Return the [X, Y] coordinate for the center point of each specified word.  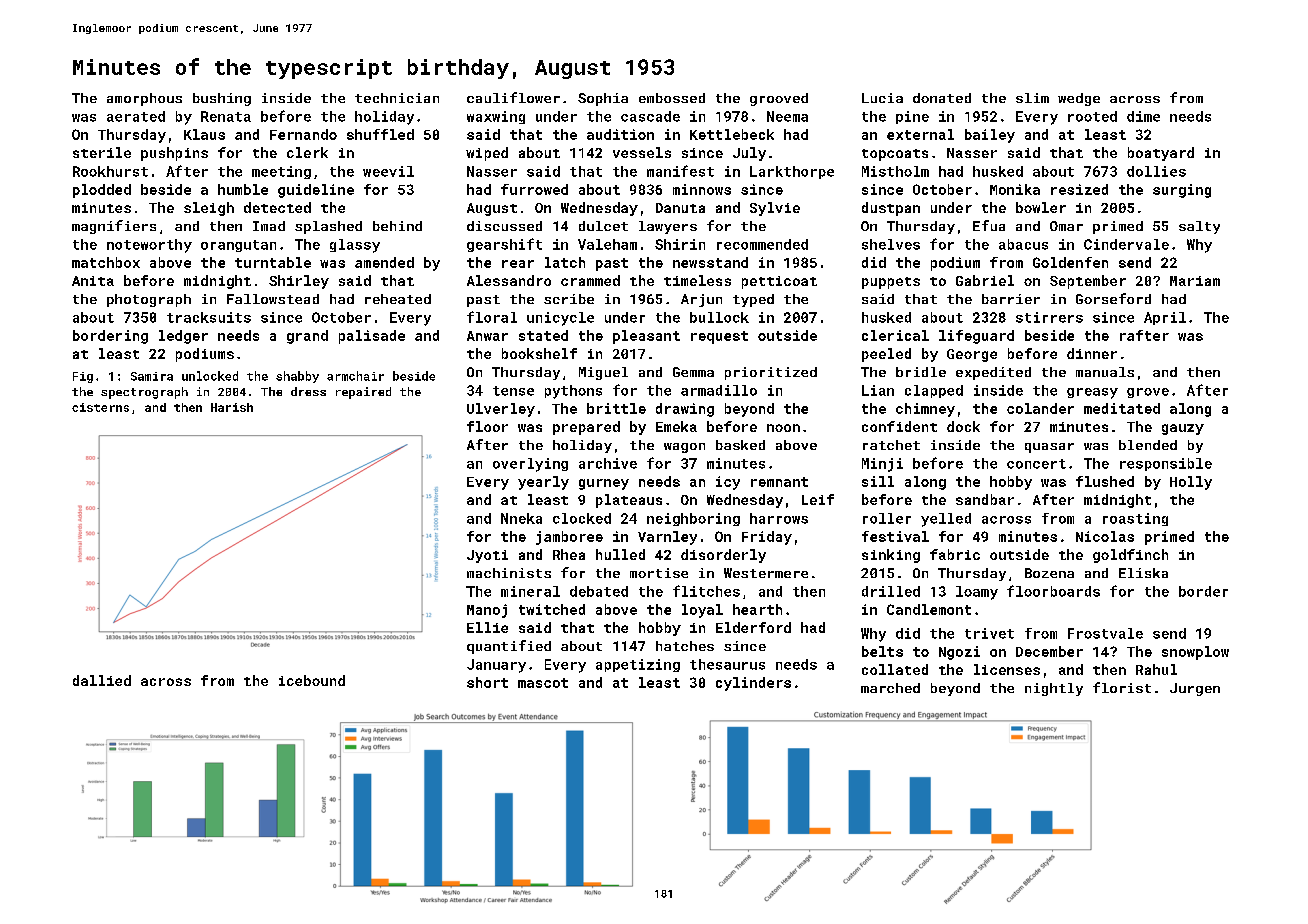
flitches [706, 591]
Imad [269, 226]
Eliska [1143, 573]
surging [1182, 191]
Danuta [680, 208]
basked [740, 445]
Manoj [487, 611]
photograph [149, 300]
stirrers [1049, 317]
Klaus [204, 134]
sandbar [985, 499]
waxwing [496, 117]
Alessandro [509, 280]
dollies [1156, 171]
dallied [102, 680]
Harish [232, 407]
